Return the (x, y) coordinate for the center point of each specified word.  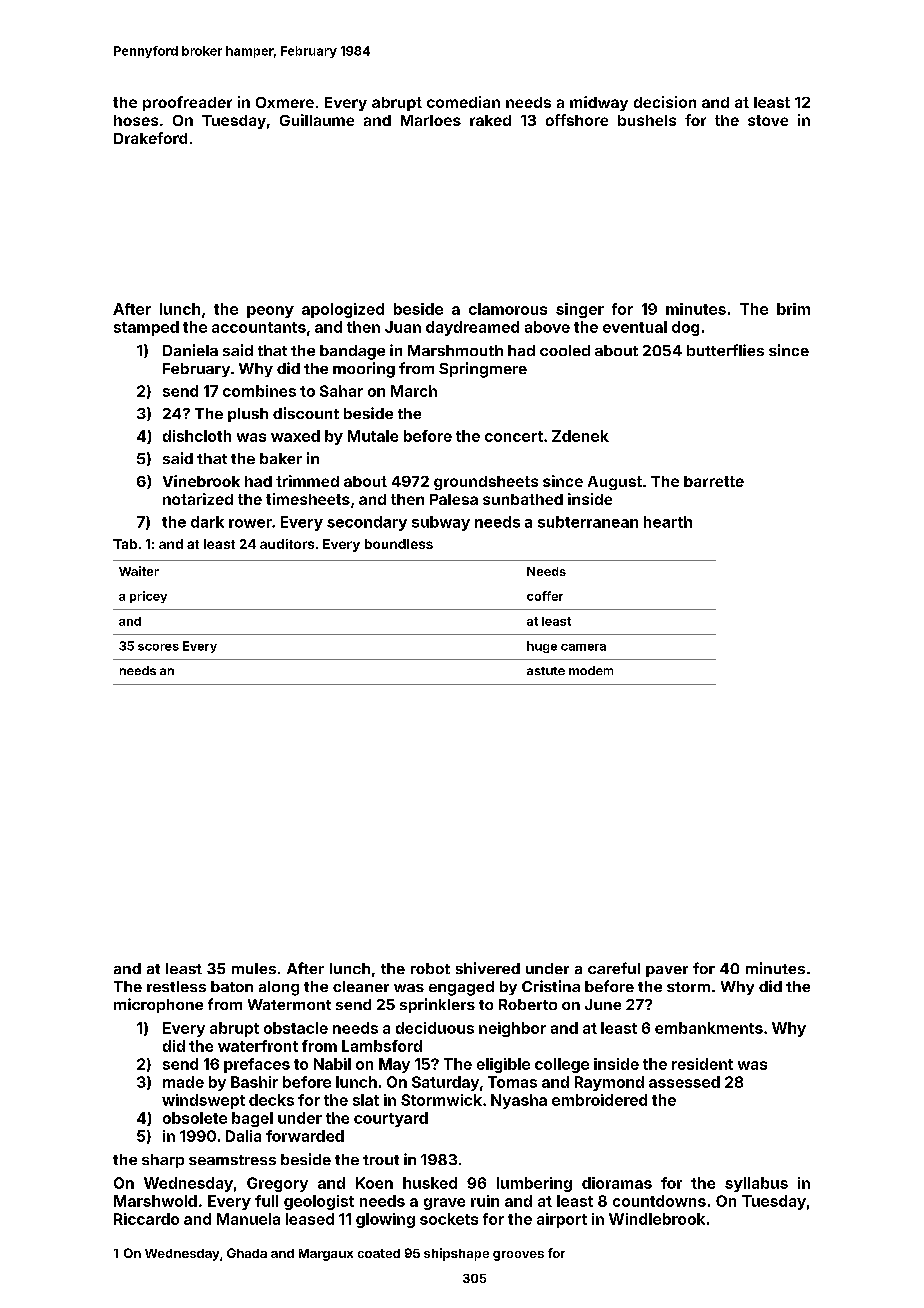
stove (768, 120)
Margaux (326, 1255)
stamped (146, 328)
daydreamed (472, 328)
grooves (518, 1256)
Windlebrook (657, 1219)
